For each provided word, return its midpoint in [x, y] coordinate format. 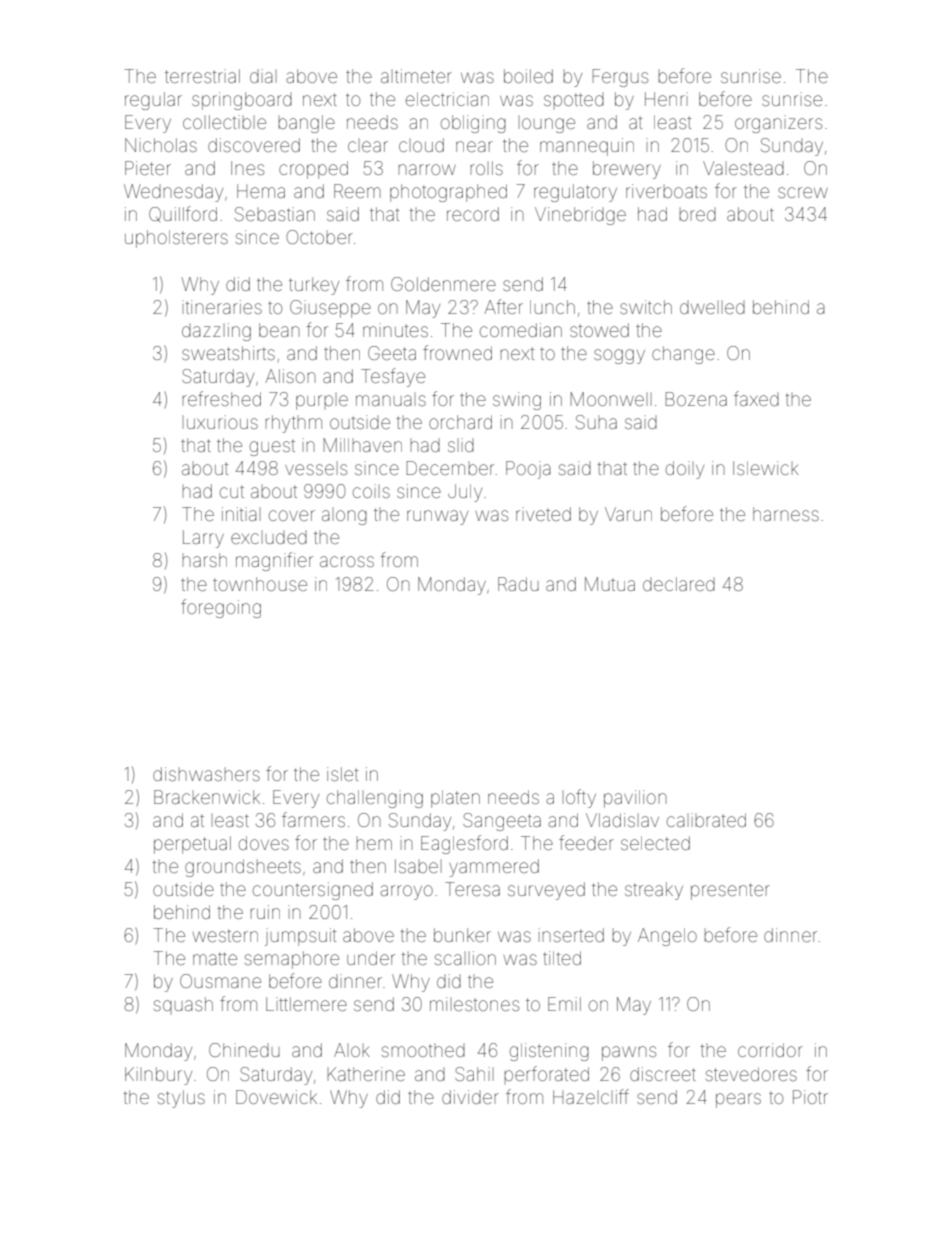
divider [470, 1097]
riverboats [666, 191]
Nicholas [161, 145]
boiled [528, 76]
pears [738, 1100]
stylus [181, 1099]
